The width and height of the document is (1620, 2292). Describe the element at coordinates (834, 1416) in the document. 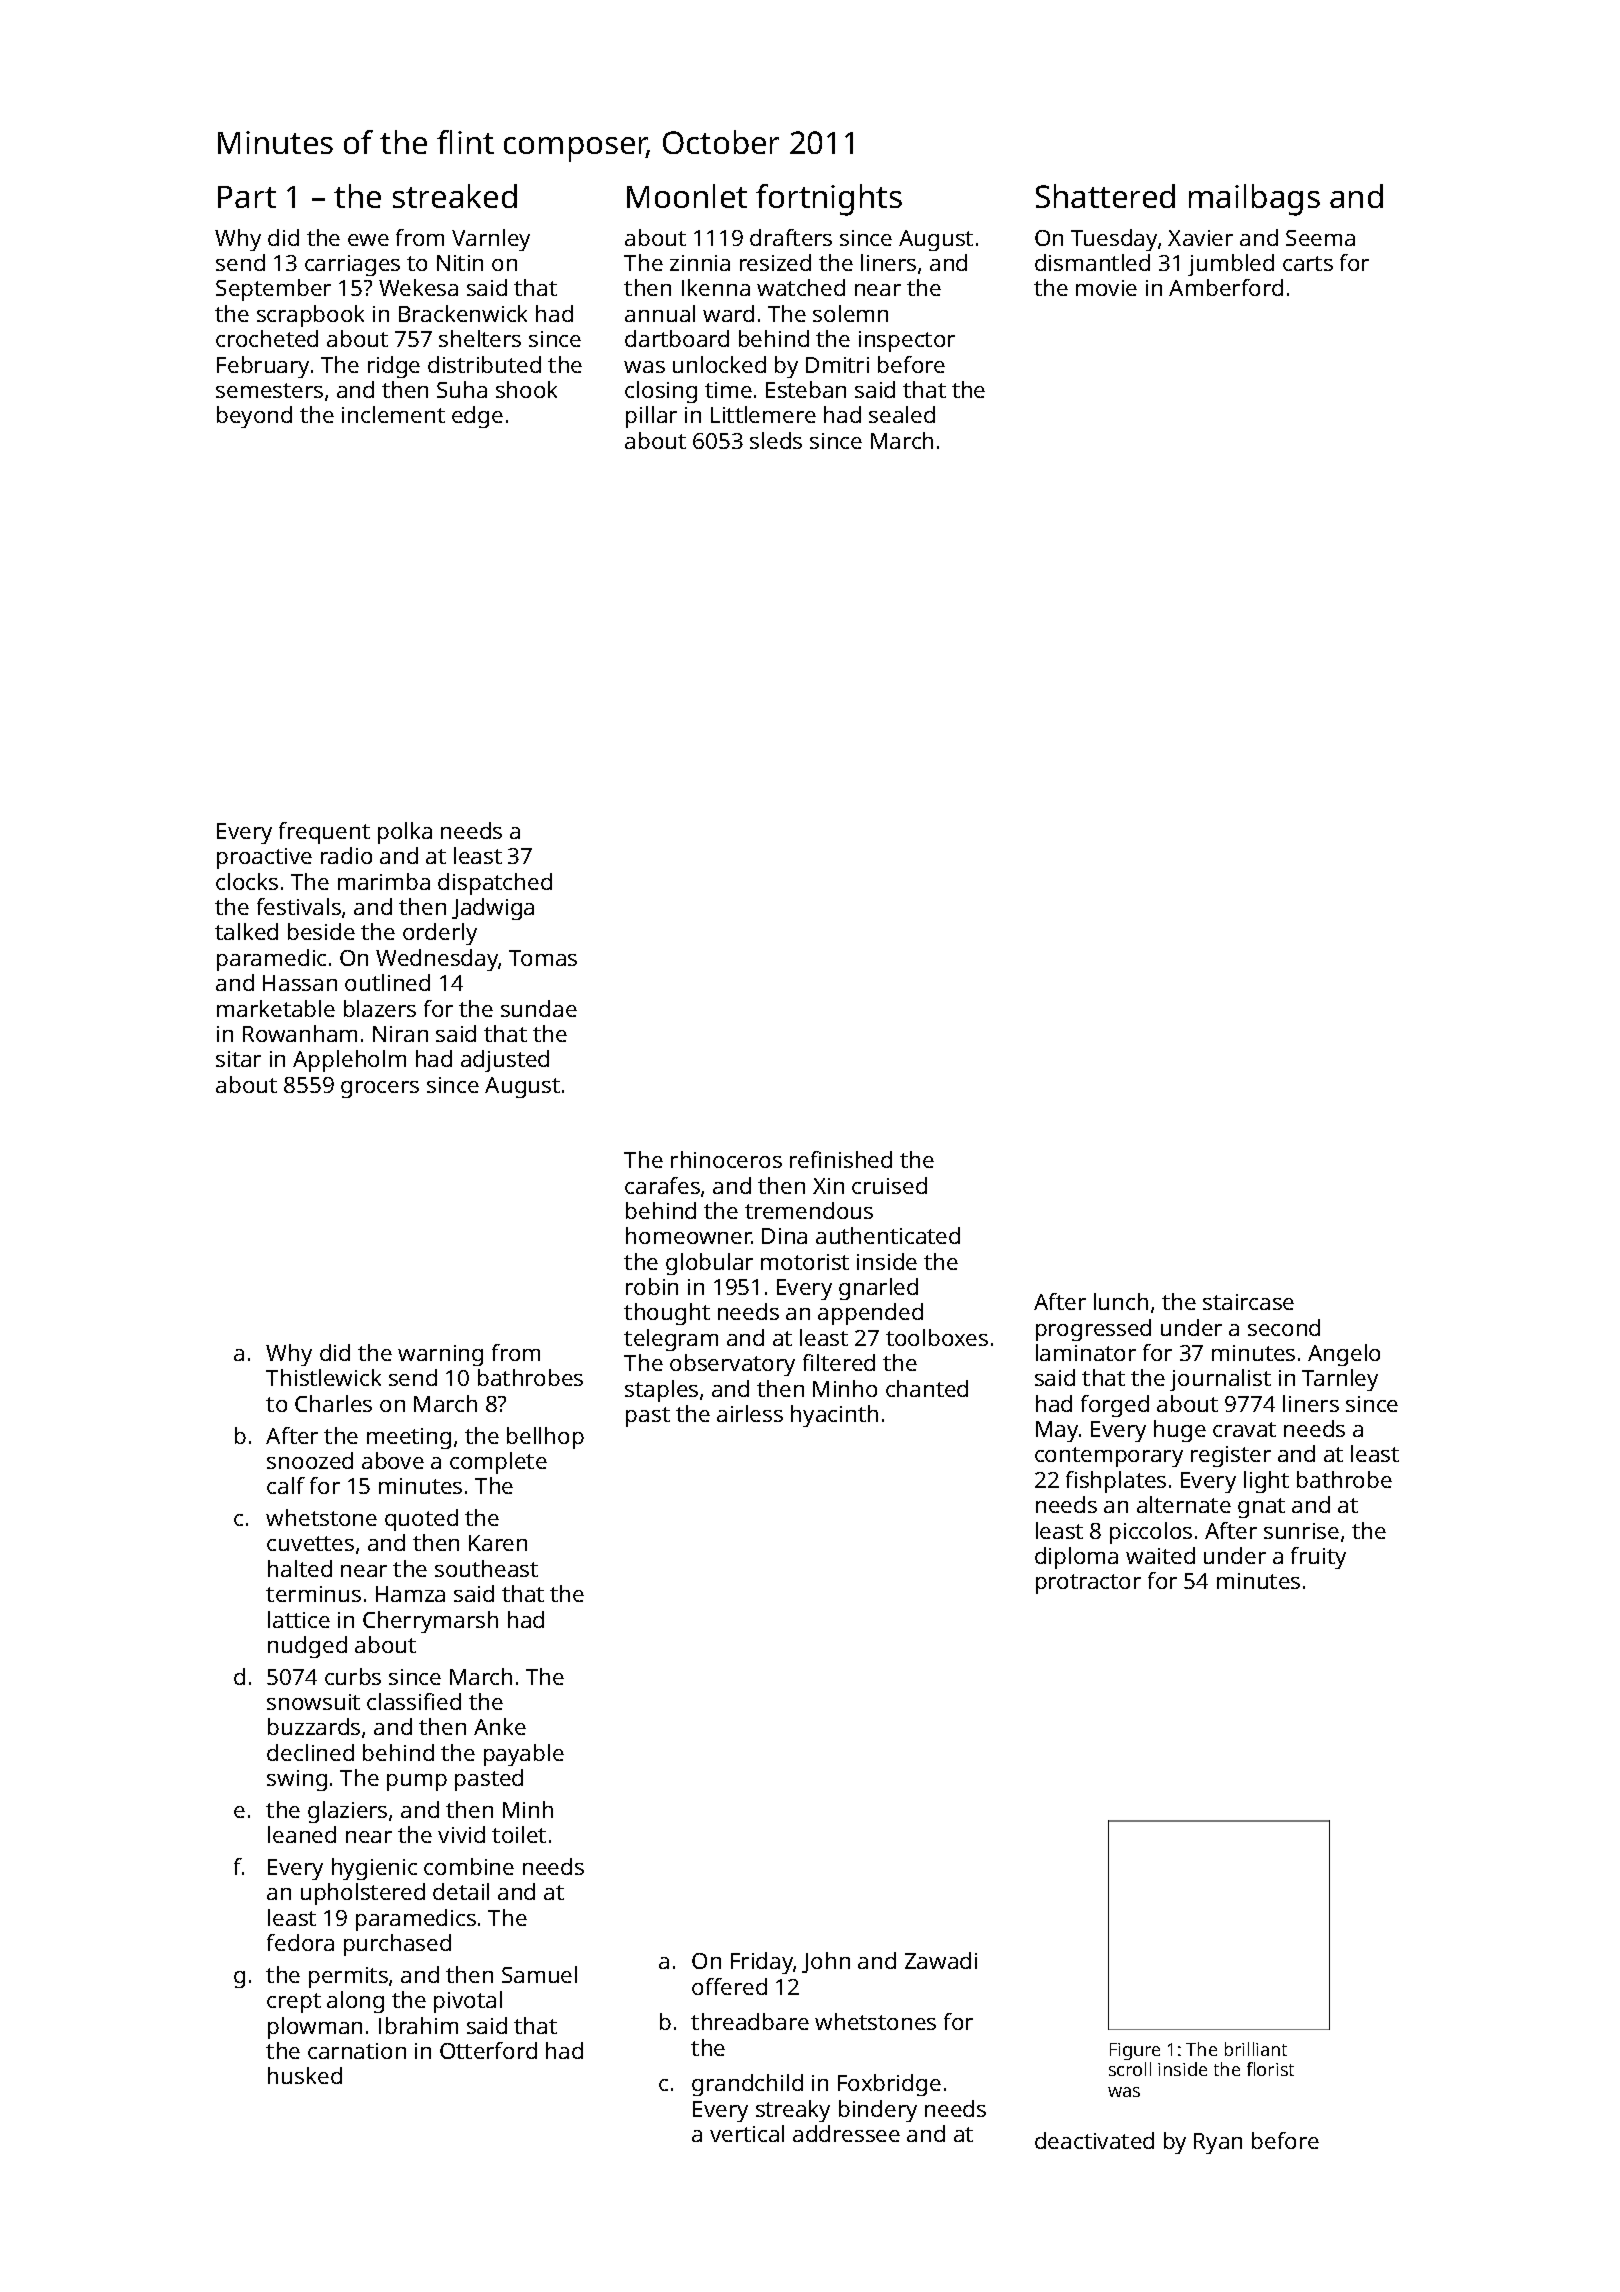

I see `hyacinth` at that location.
